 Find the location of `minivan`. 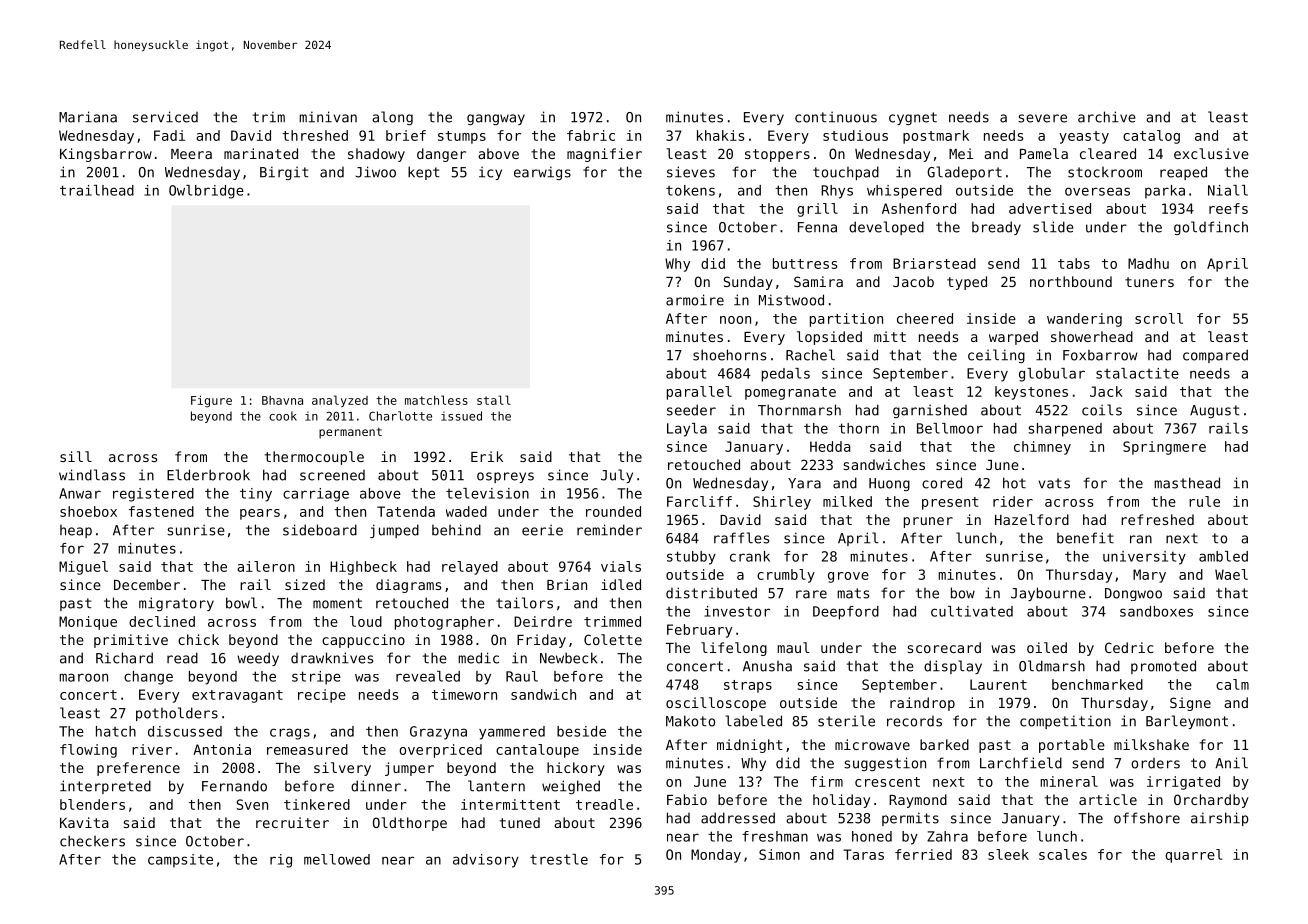

minivan is located at coordinates (328, 117).
